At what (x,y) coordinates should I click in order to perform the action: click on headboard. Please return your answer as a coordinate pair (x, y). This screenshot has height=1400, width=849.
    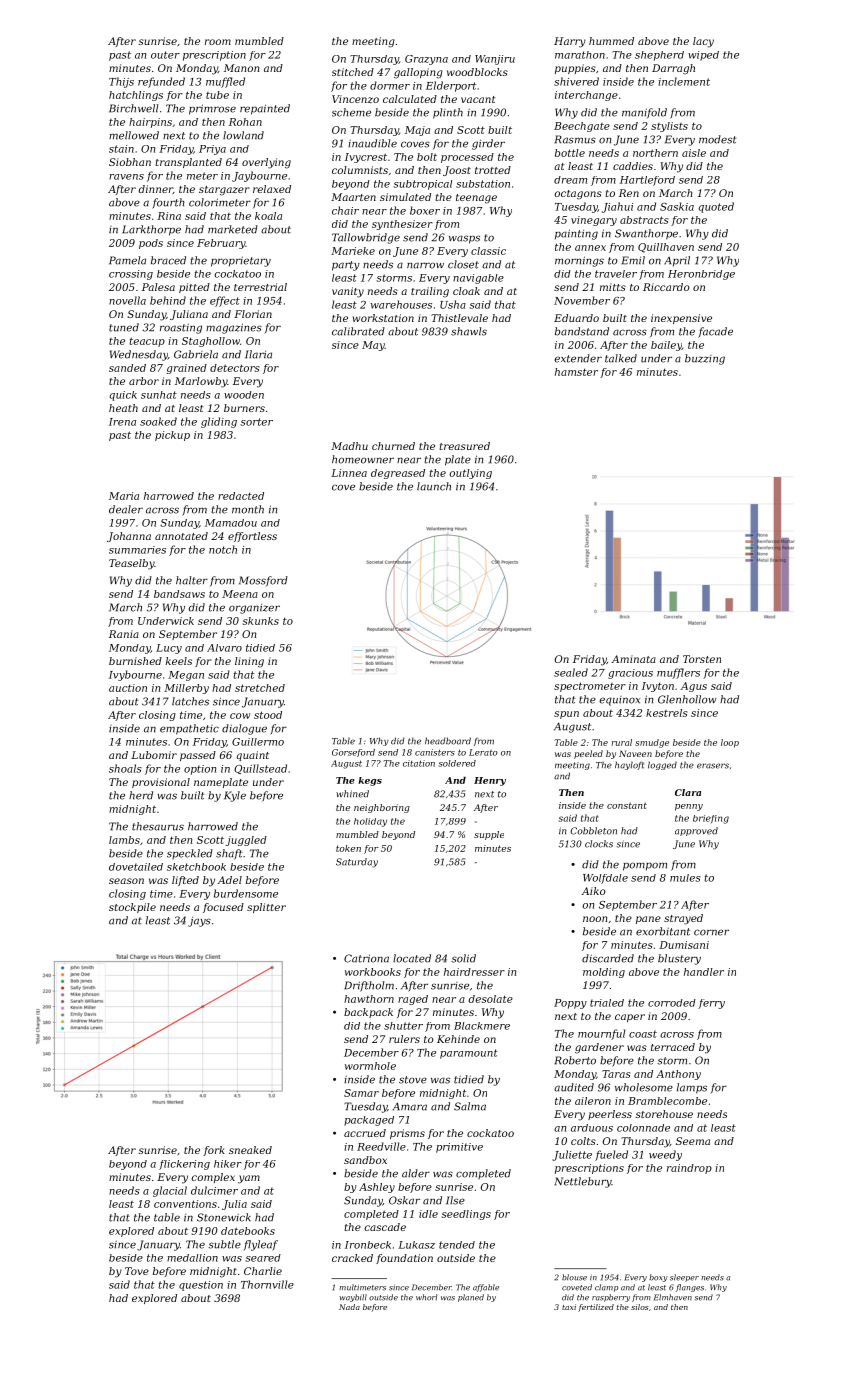
    Looking at the image, I should click on (448, 741).
